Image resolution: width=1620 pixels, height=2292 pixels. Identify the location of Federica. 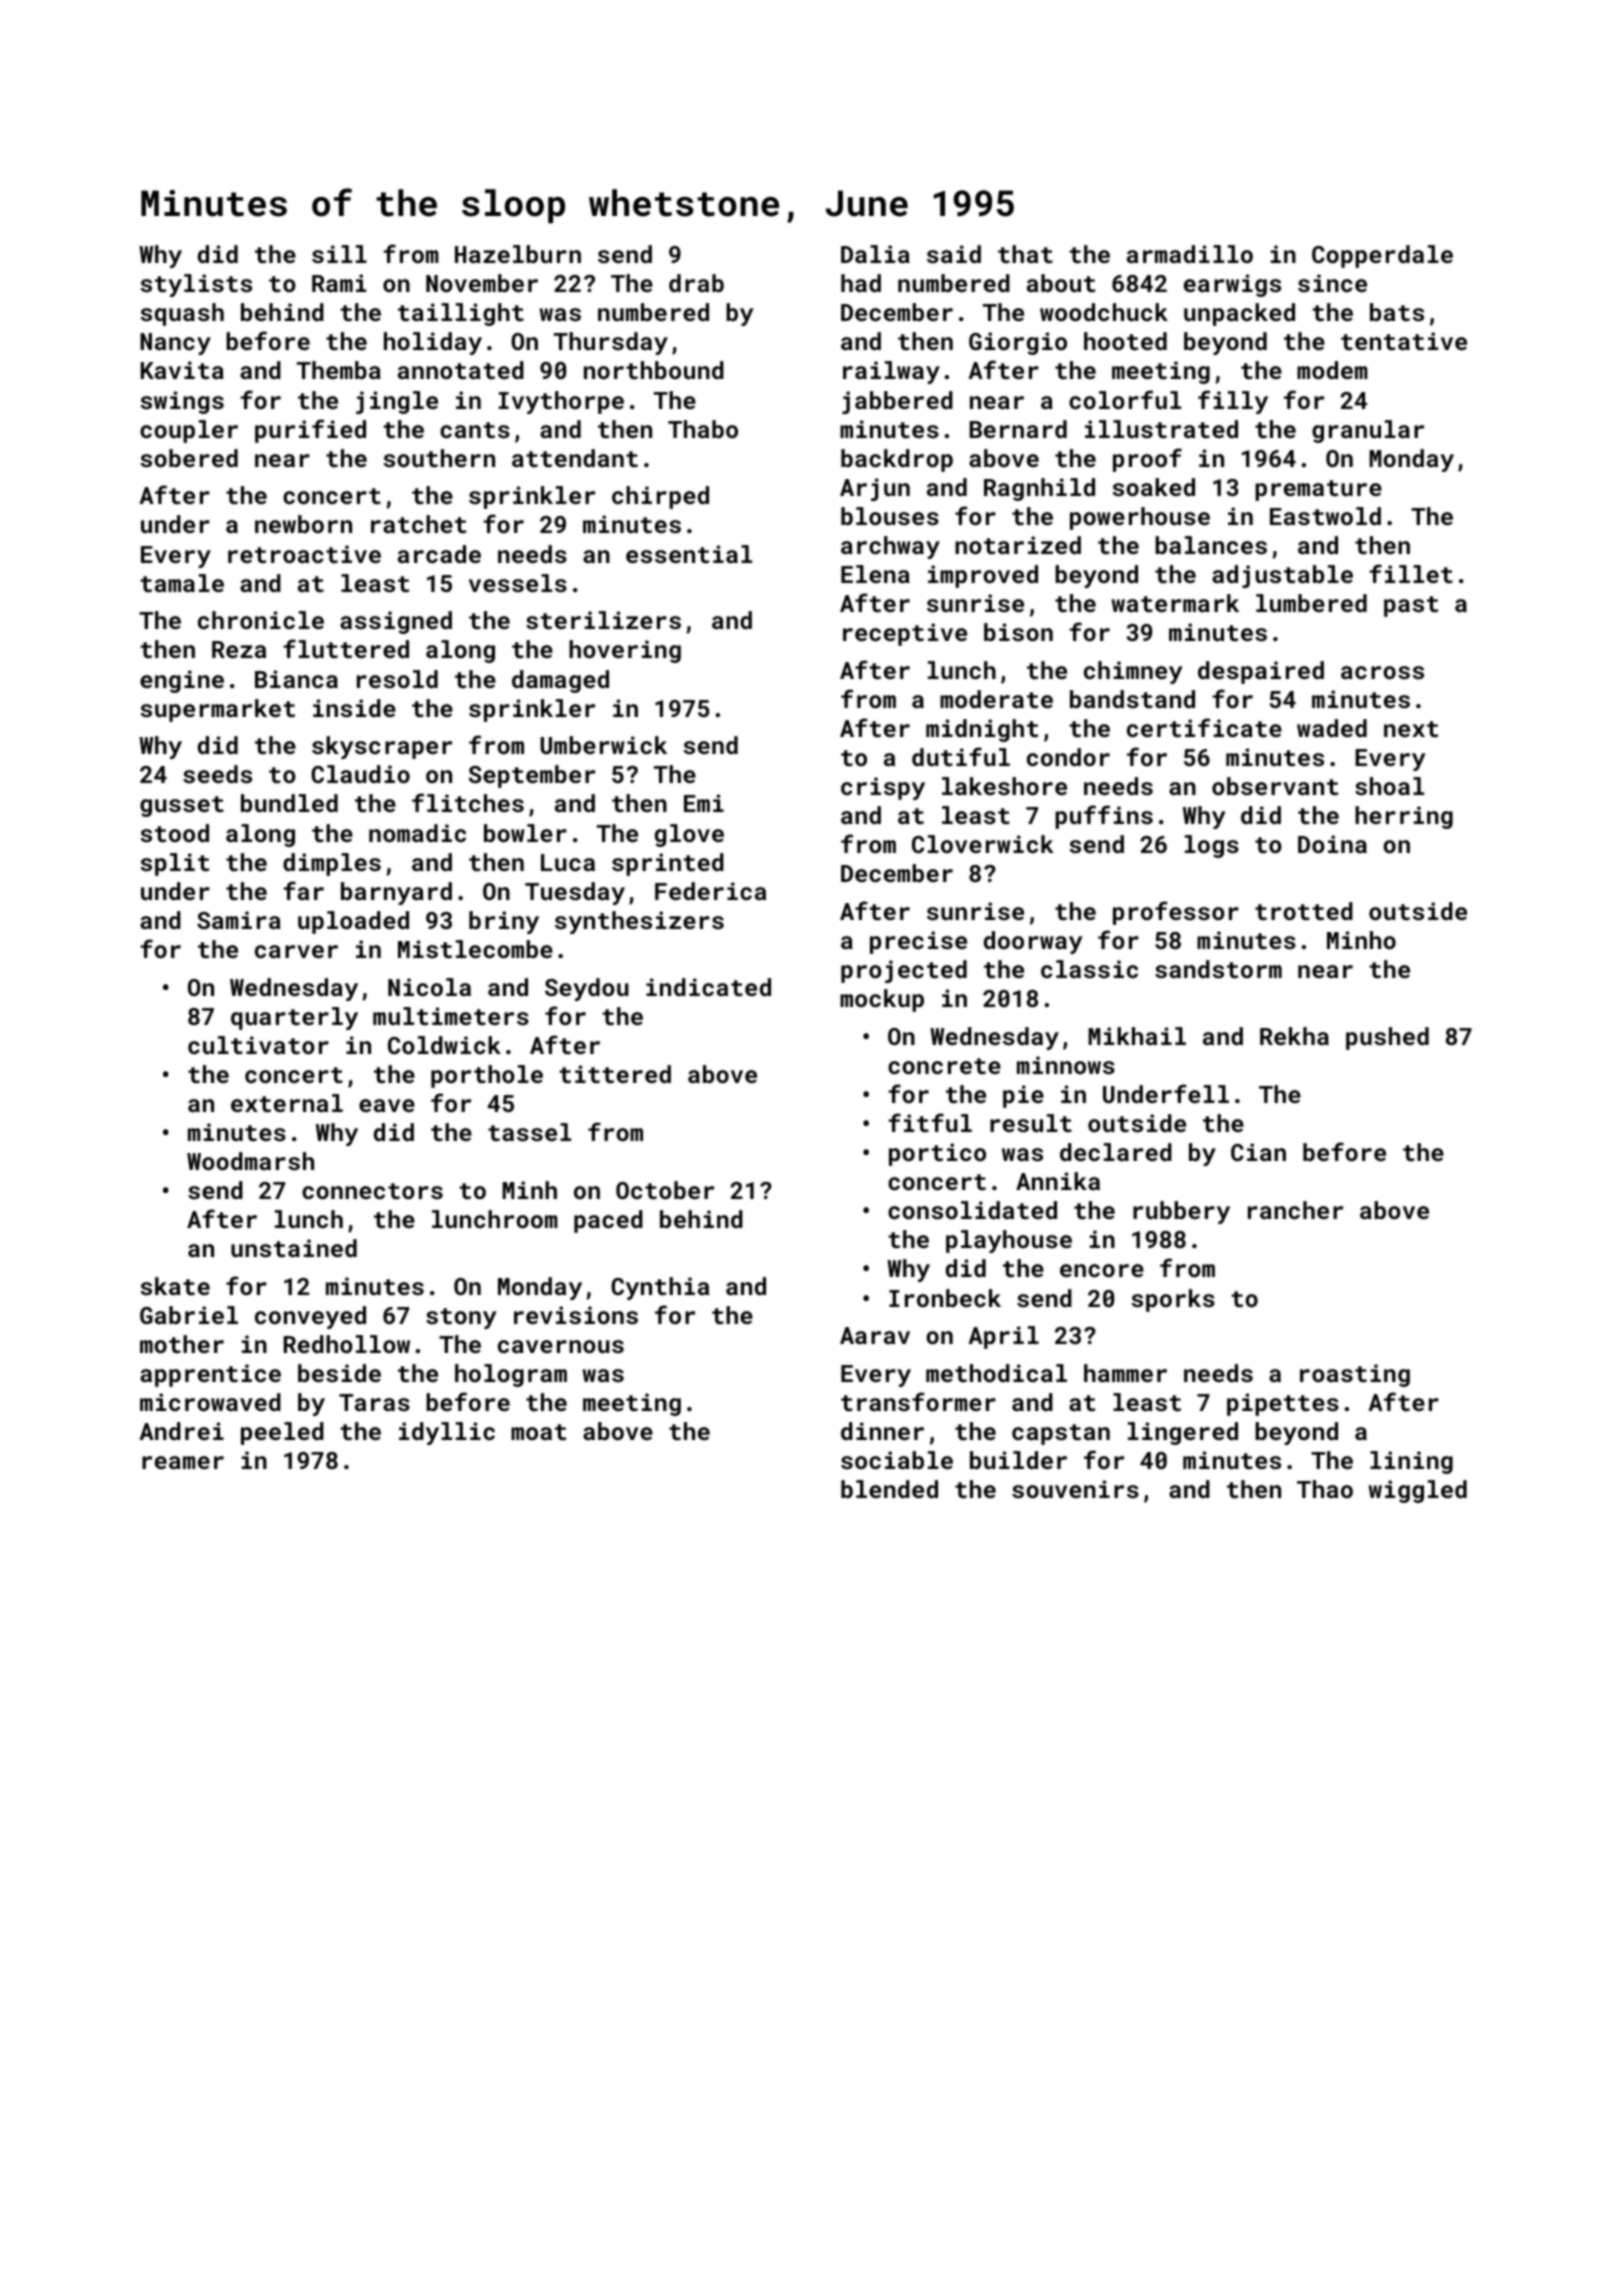
(710, 891).
